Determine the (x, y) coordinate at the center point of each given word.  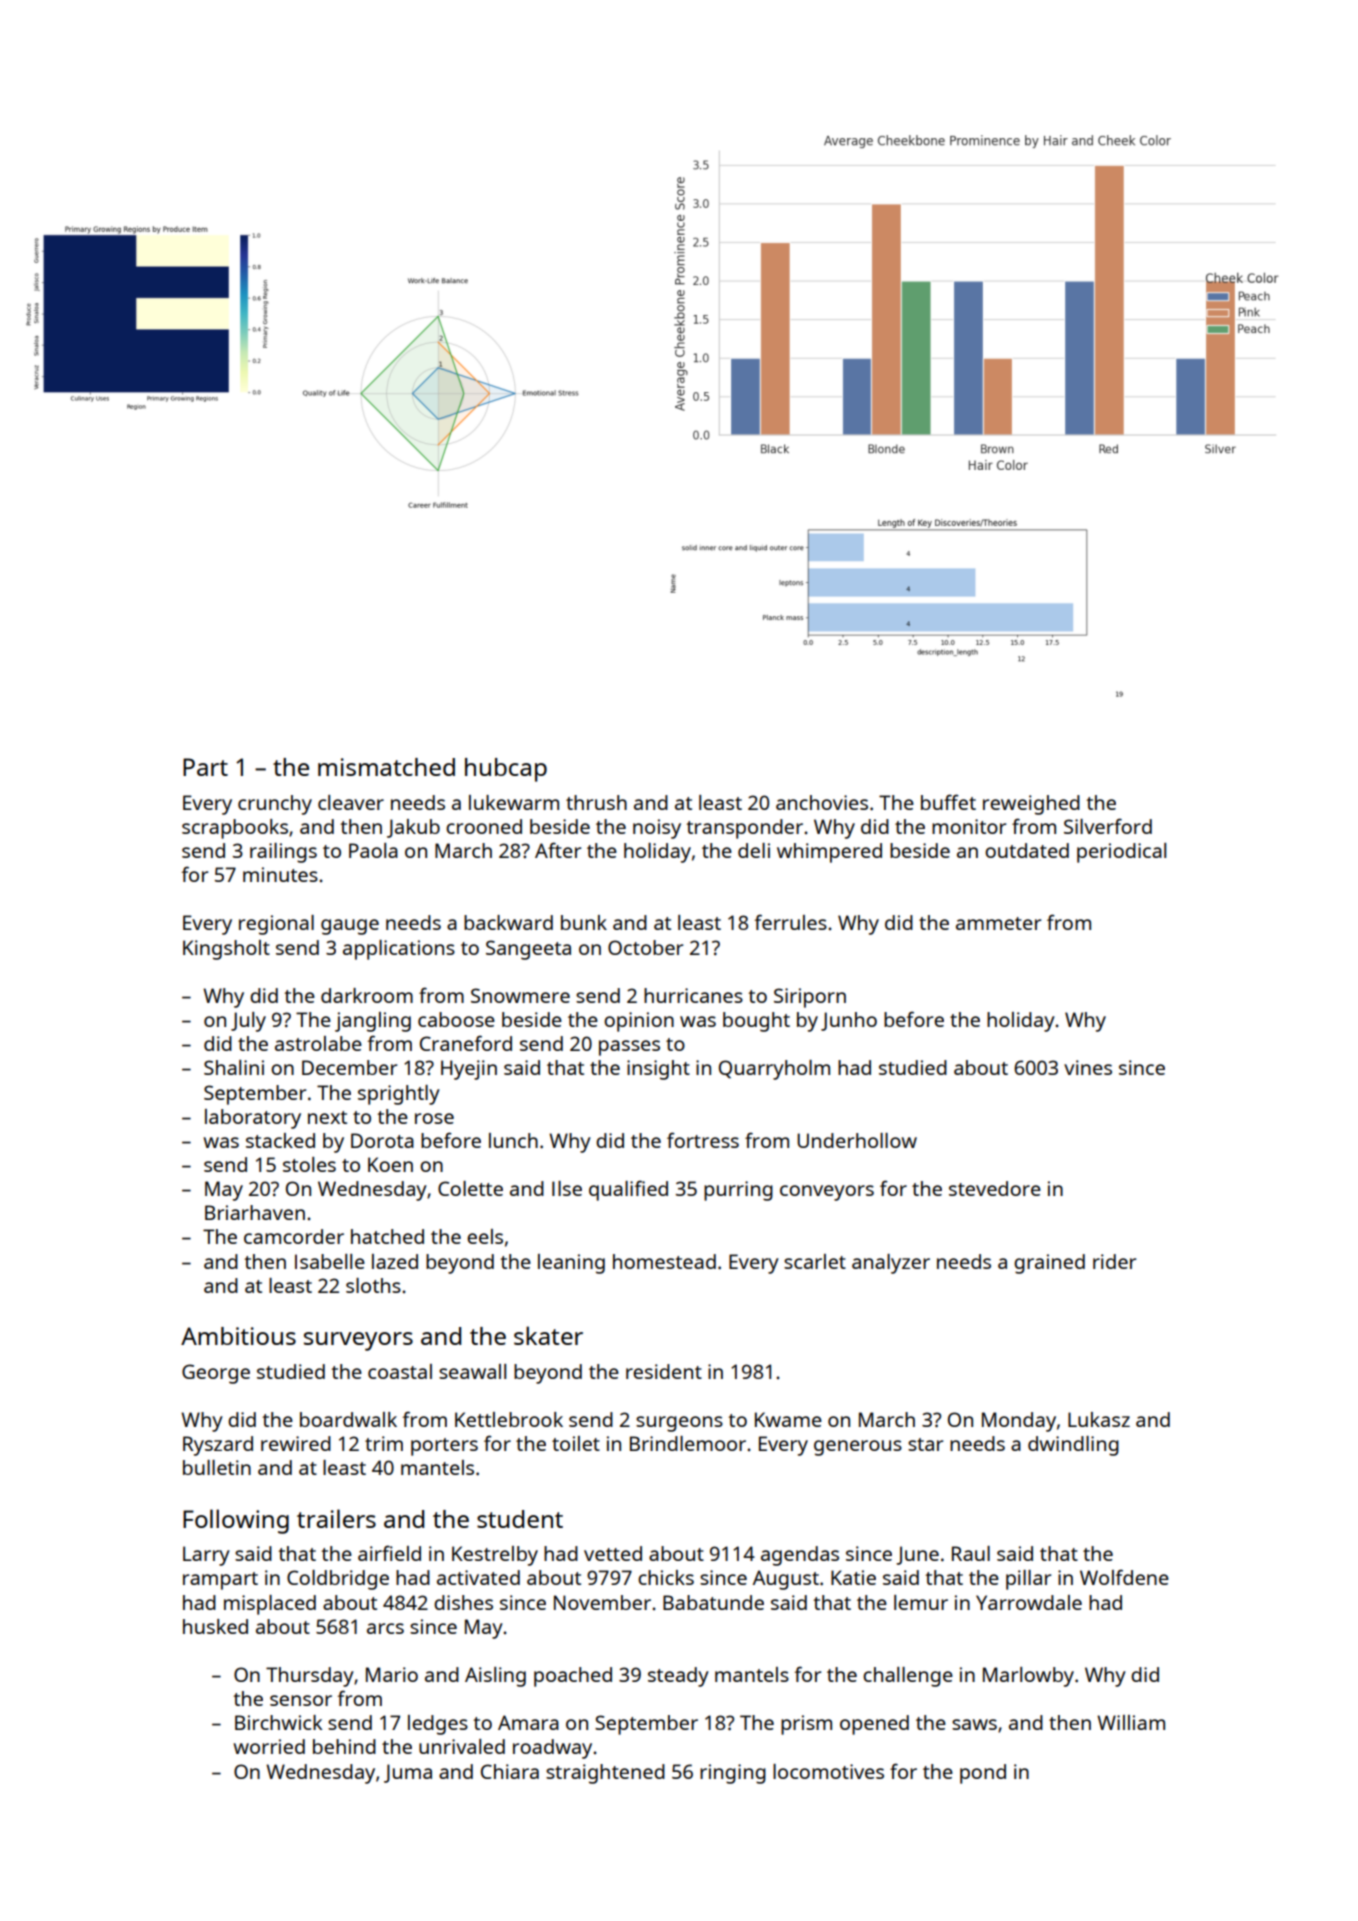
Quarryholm (774, 1070)
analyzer (891, 1264)
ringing (733, 1774)
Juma (408, 1773)
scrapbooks (235, 829)
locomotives (828, 1771)
